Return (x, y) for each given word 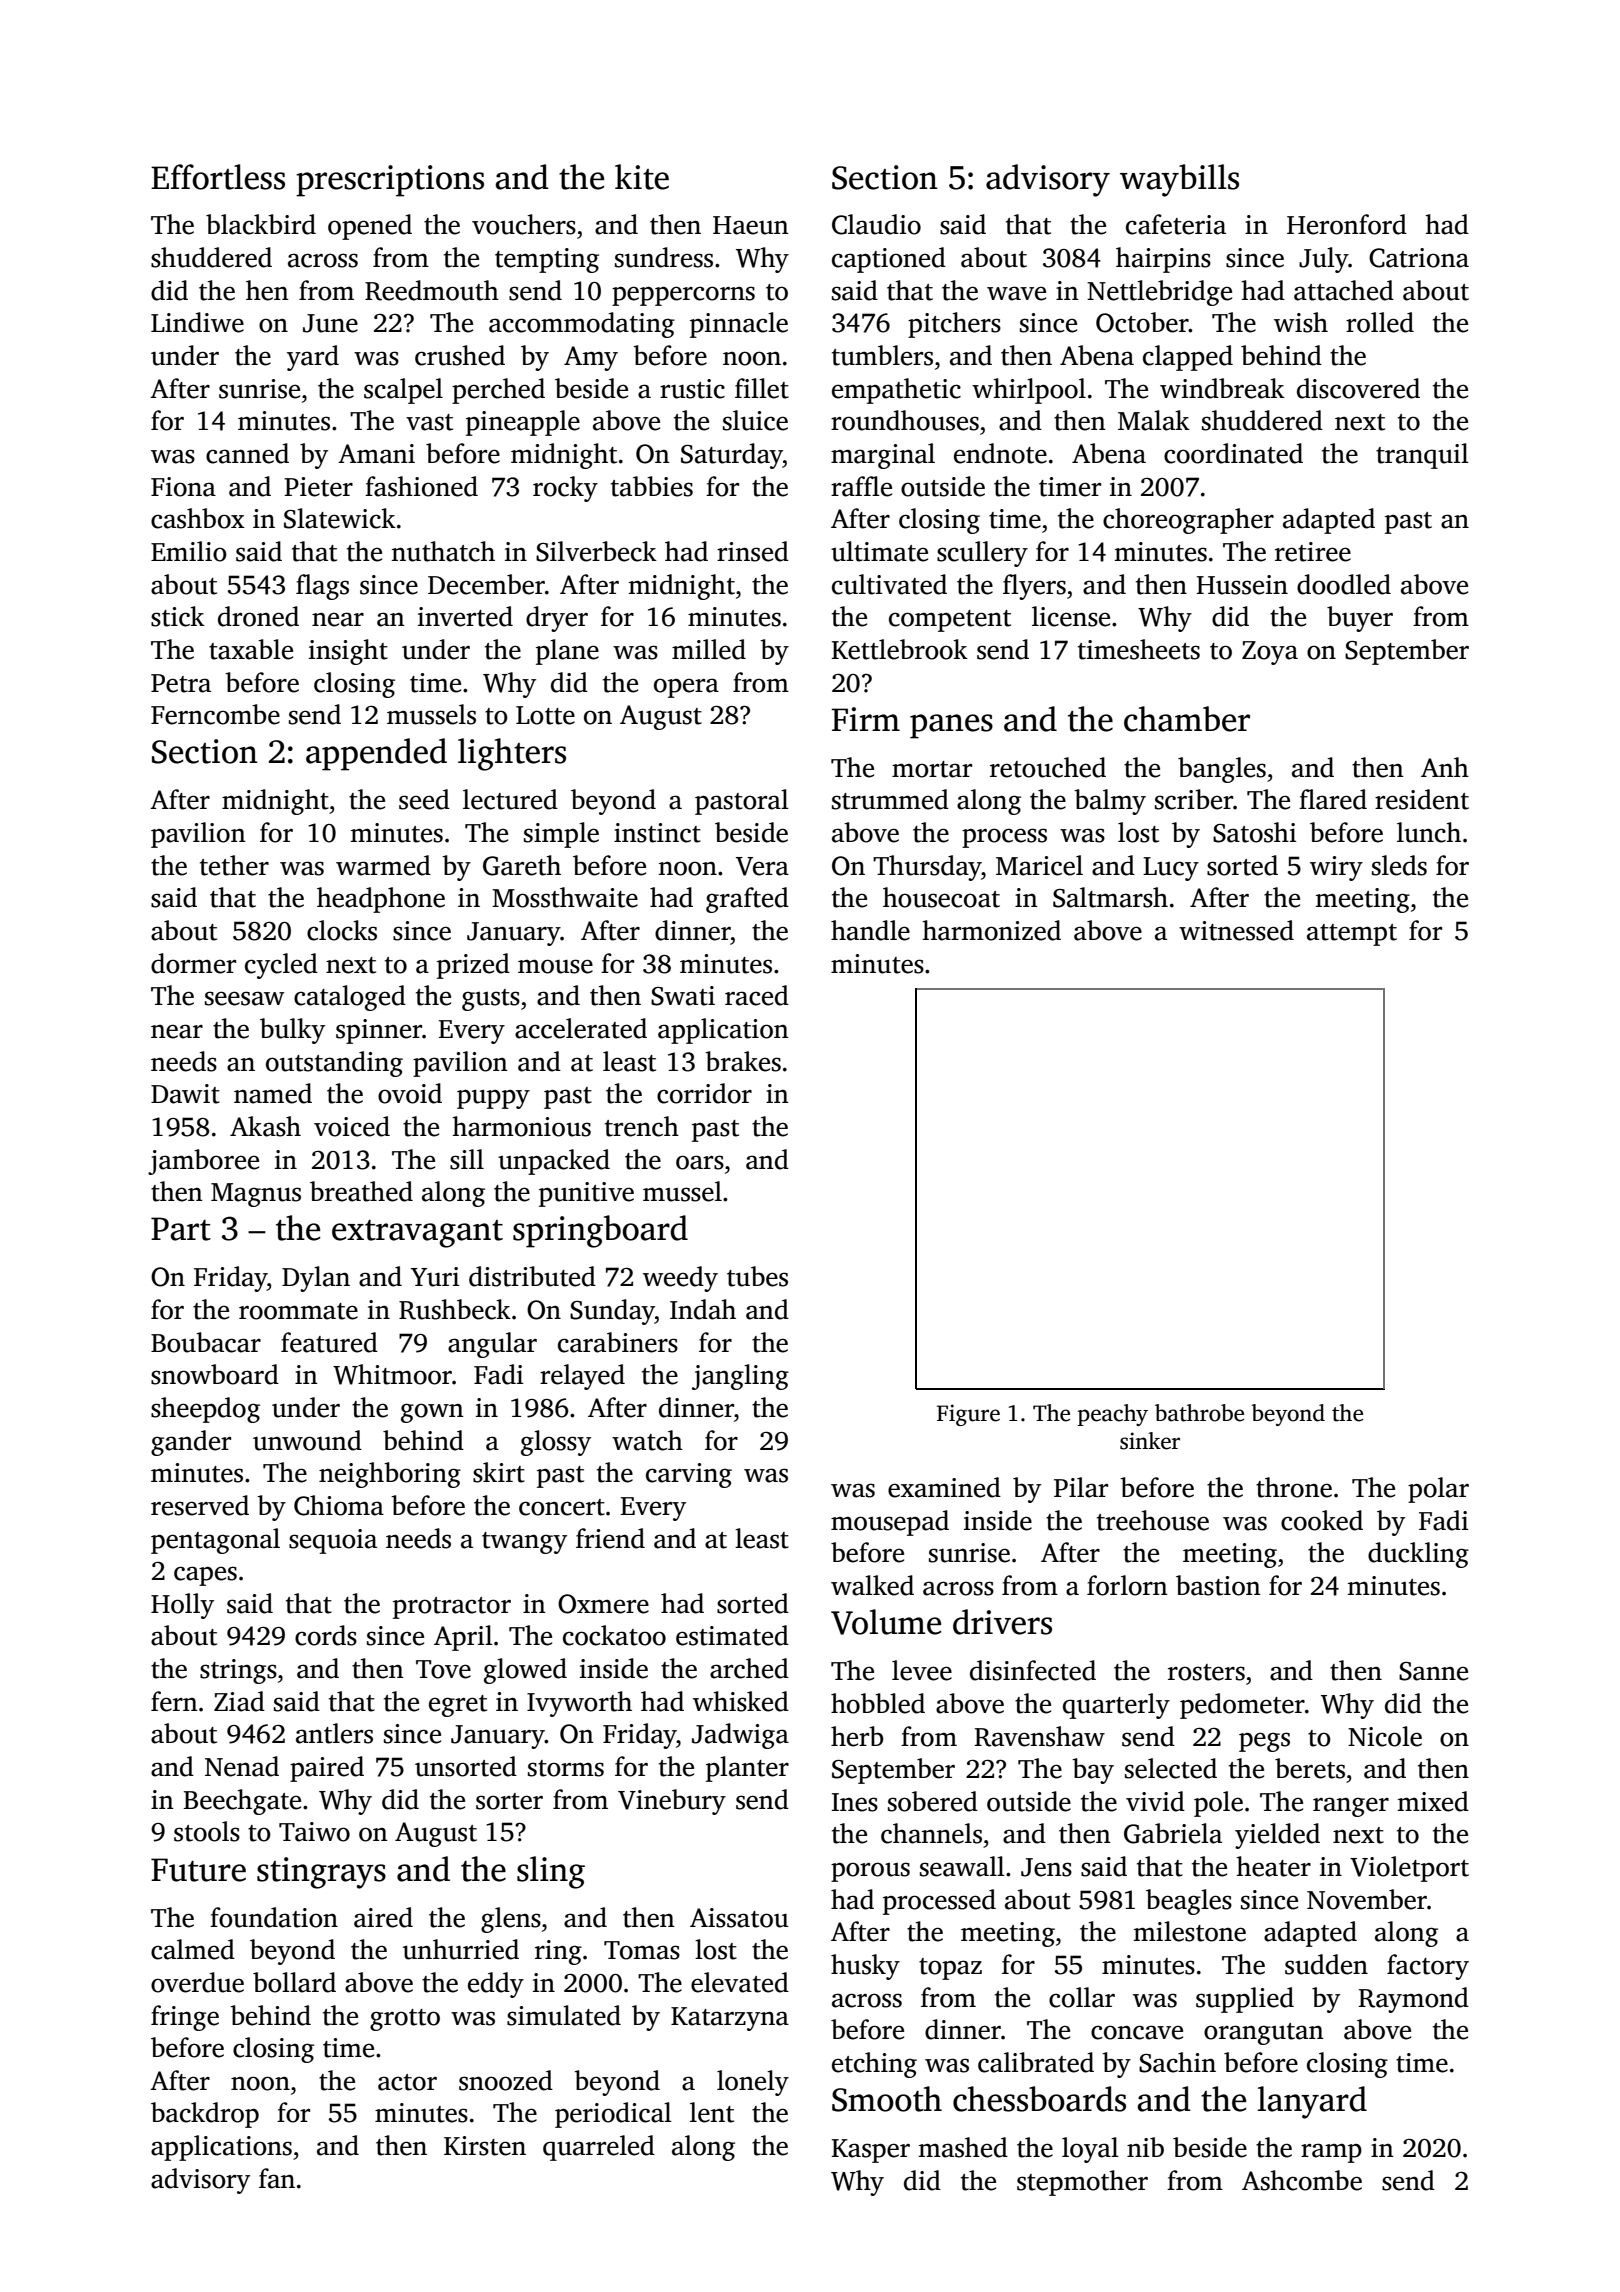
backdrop (205, 2115)
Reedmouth (432, 290)
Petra (181, 683)
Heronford (1347, 224)
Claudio (876, 224)
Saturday (732, 456)
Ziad (239, 1701)
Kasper (871, 2151)
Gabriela (1173, 1833)
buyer (1360, 619)
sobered (933, 1801)
